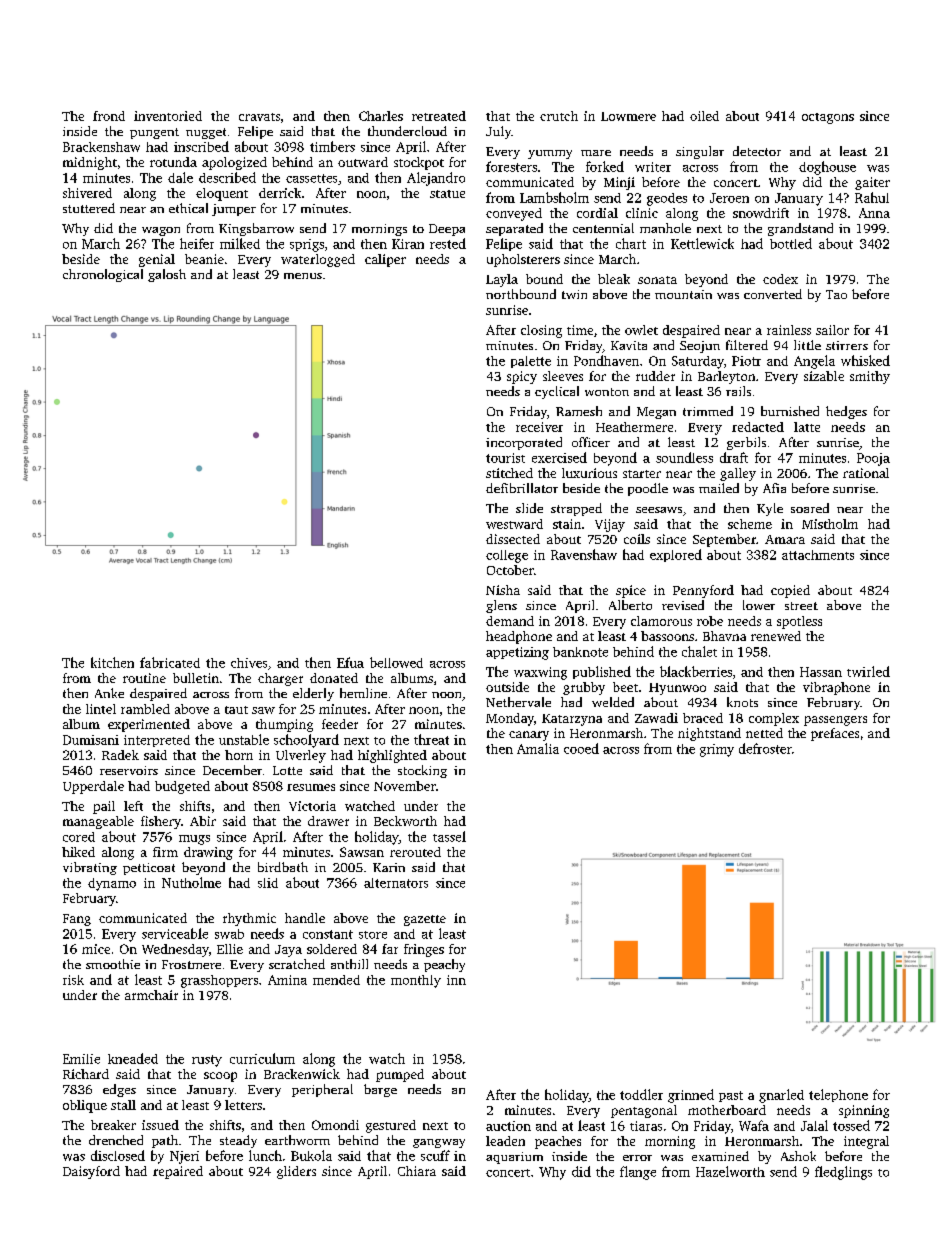  What do you see at coordinates (791, 243) in the document?
I see `bottled` at bounding box center [791, 243].
